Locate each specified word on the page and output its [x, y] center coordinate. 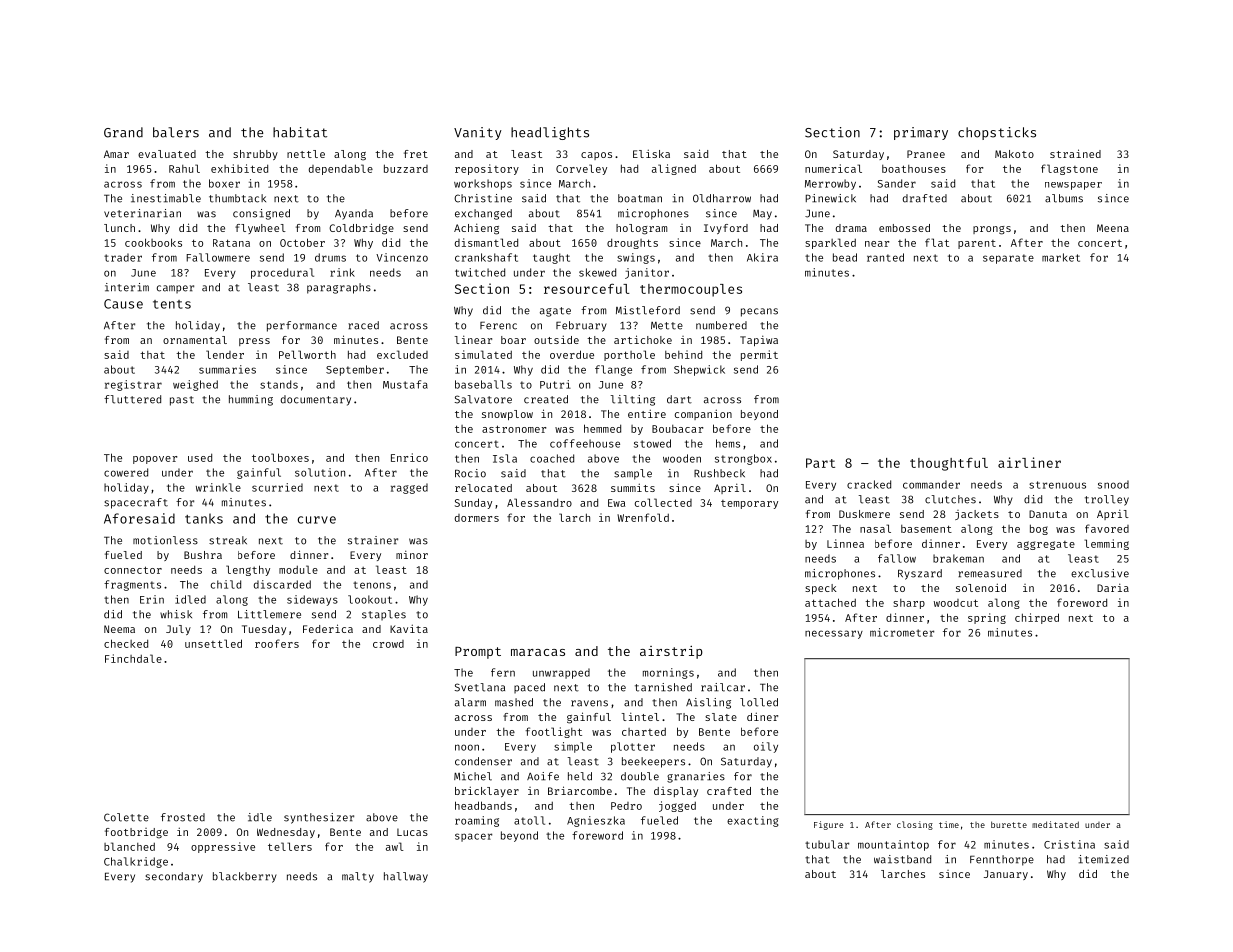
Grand [123, 132]
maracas [538, 652]
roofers [277, 643]
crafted [729, 791]
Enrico [409, 457]
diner [762, 716]
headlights [550, 133]
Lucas [412, 832]
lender [225, 354]
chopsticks [997, 133]
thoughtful [949, 464]
